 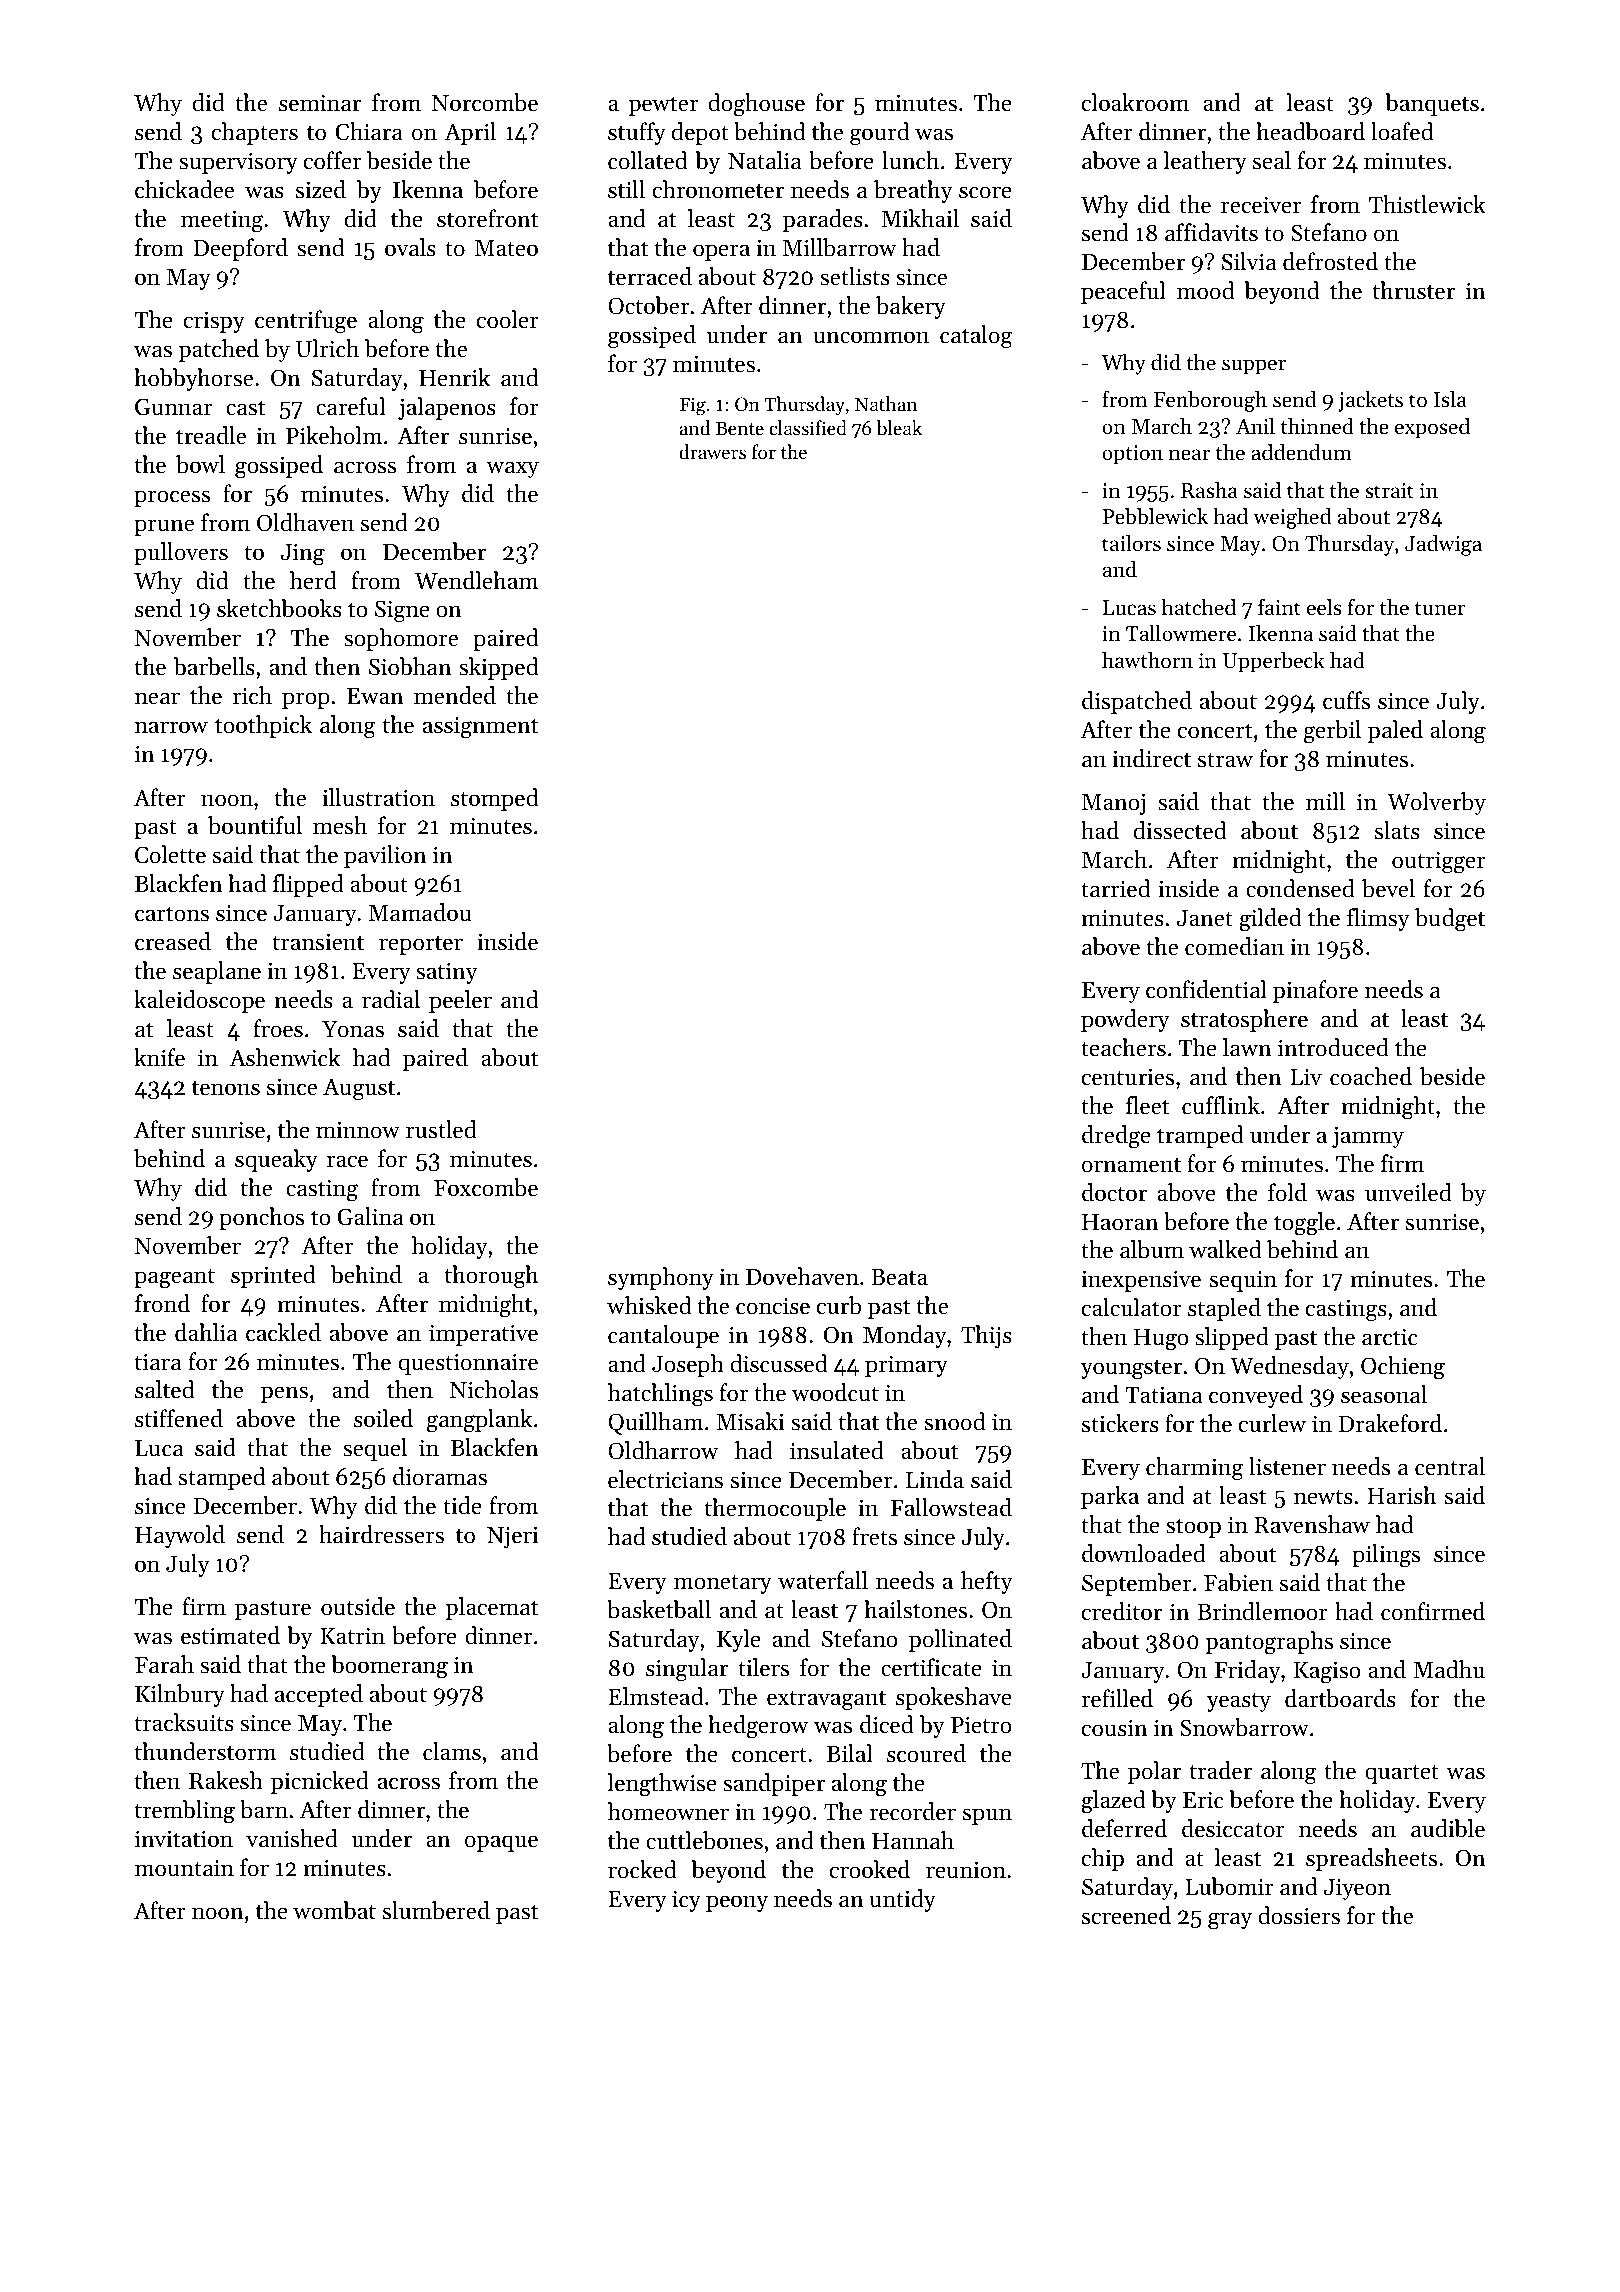 What do you see at coordinates (320, 103) in the image?
I see `seminar` at bounding box center [320, 103].
